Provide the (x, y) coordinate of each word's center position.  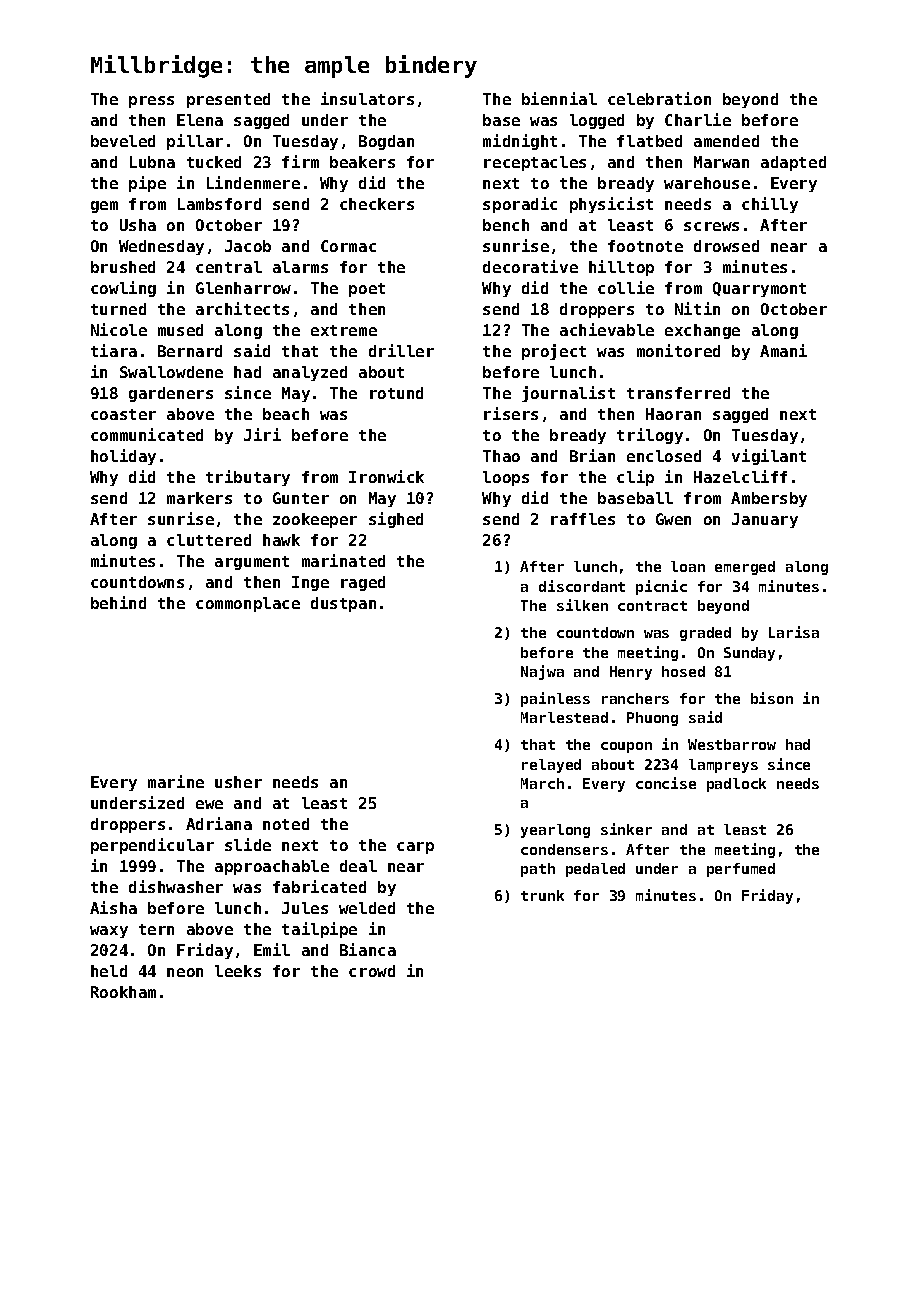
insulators (367, 98)
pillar (195, 142)
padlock (736, 785)
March (542, 783)
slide (248, 844)
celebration (659, 98)
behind (118, 602)
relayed (551, 766)
